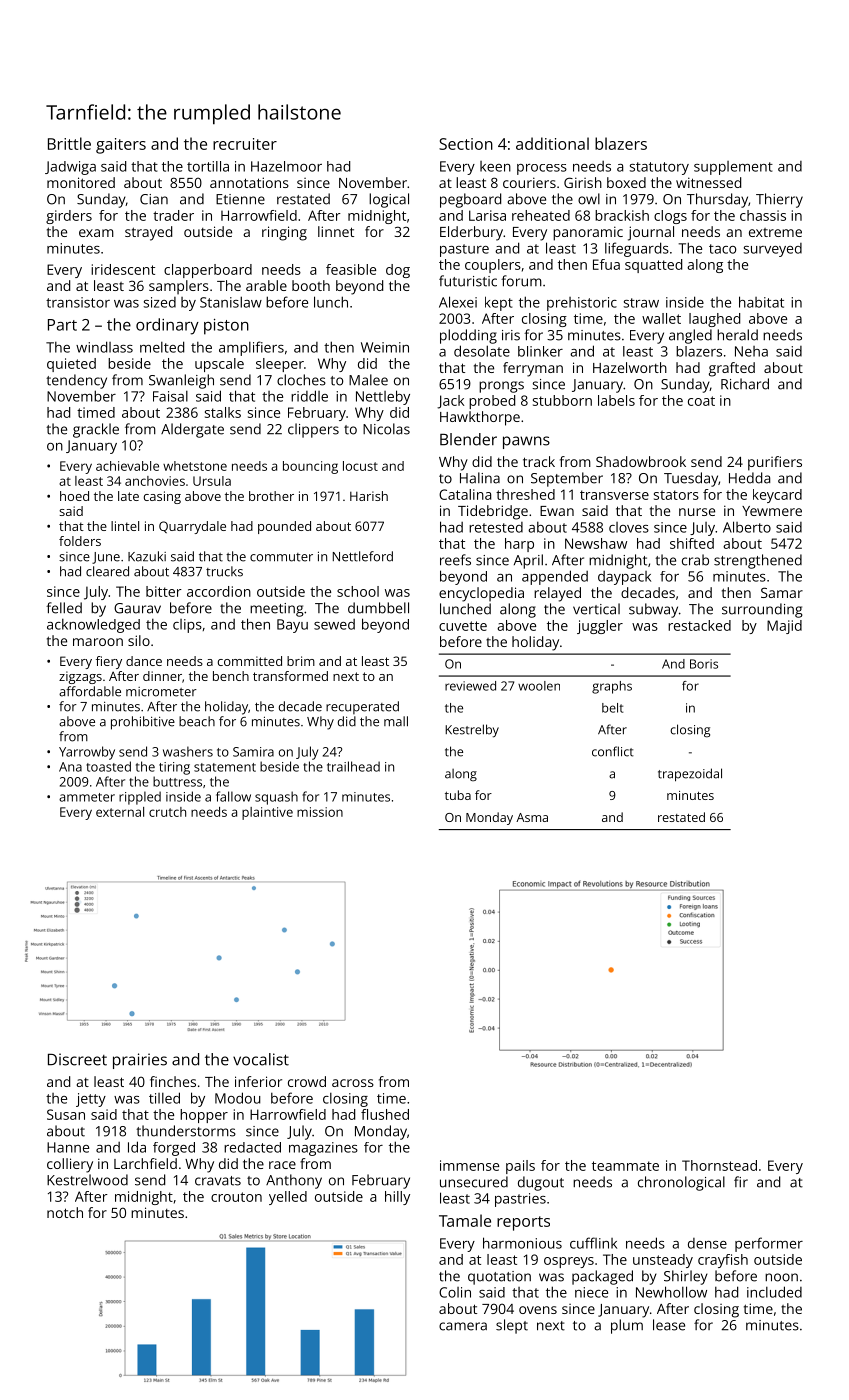 The height and width of the screenshot is (1400, 849). Describe the element at coordinates (614, 495) in the screenshot. I see `transverse` at that location.
